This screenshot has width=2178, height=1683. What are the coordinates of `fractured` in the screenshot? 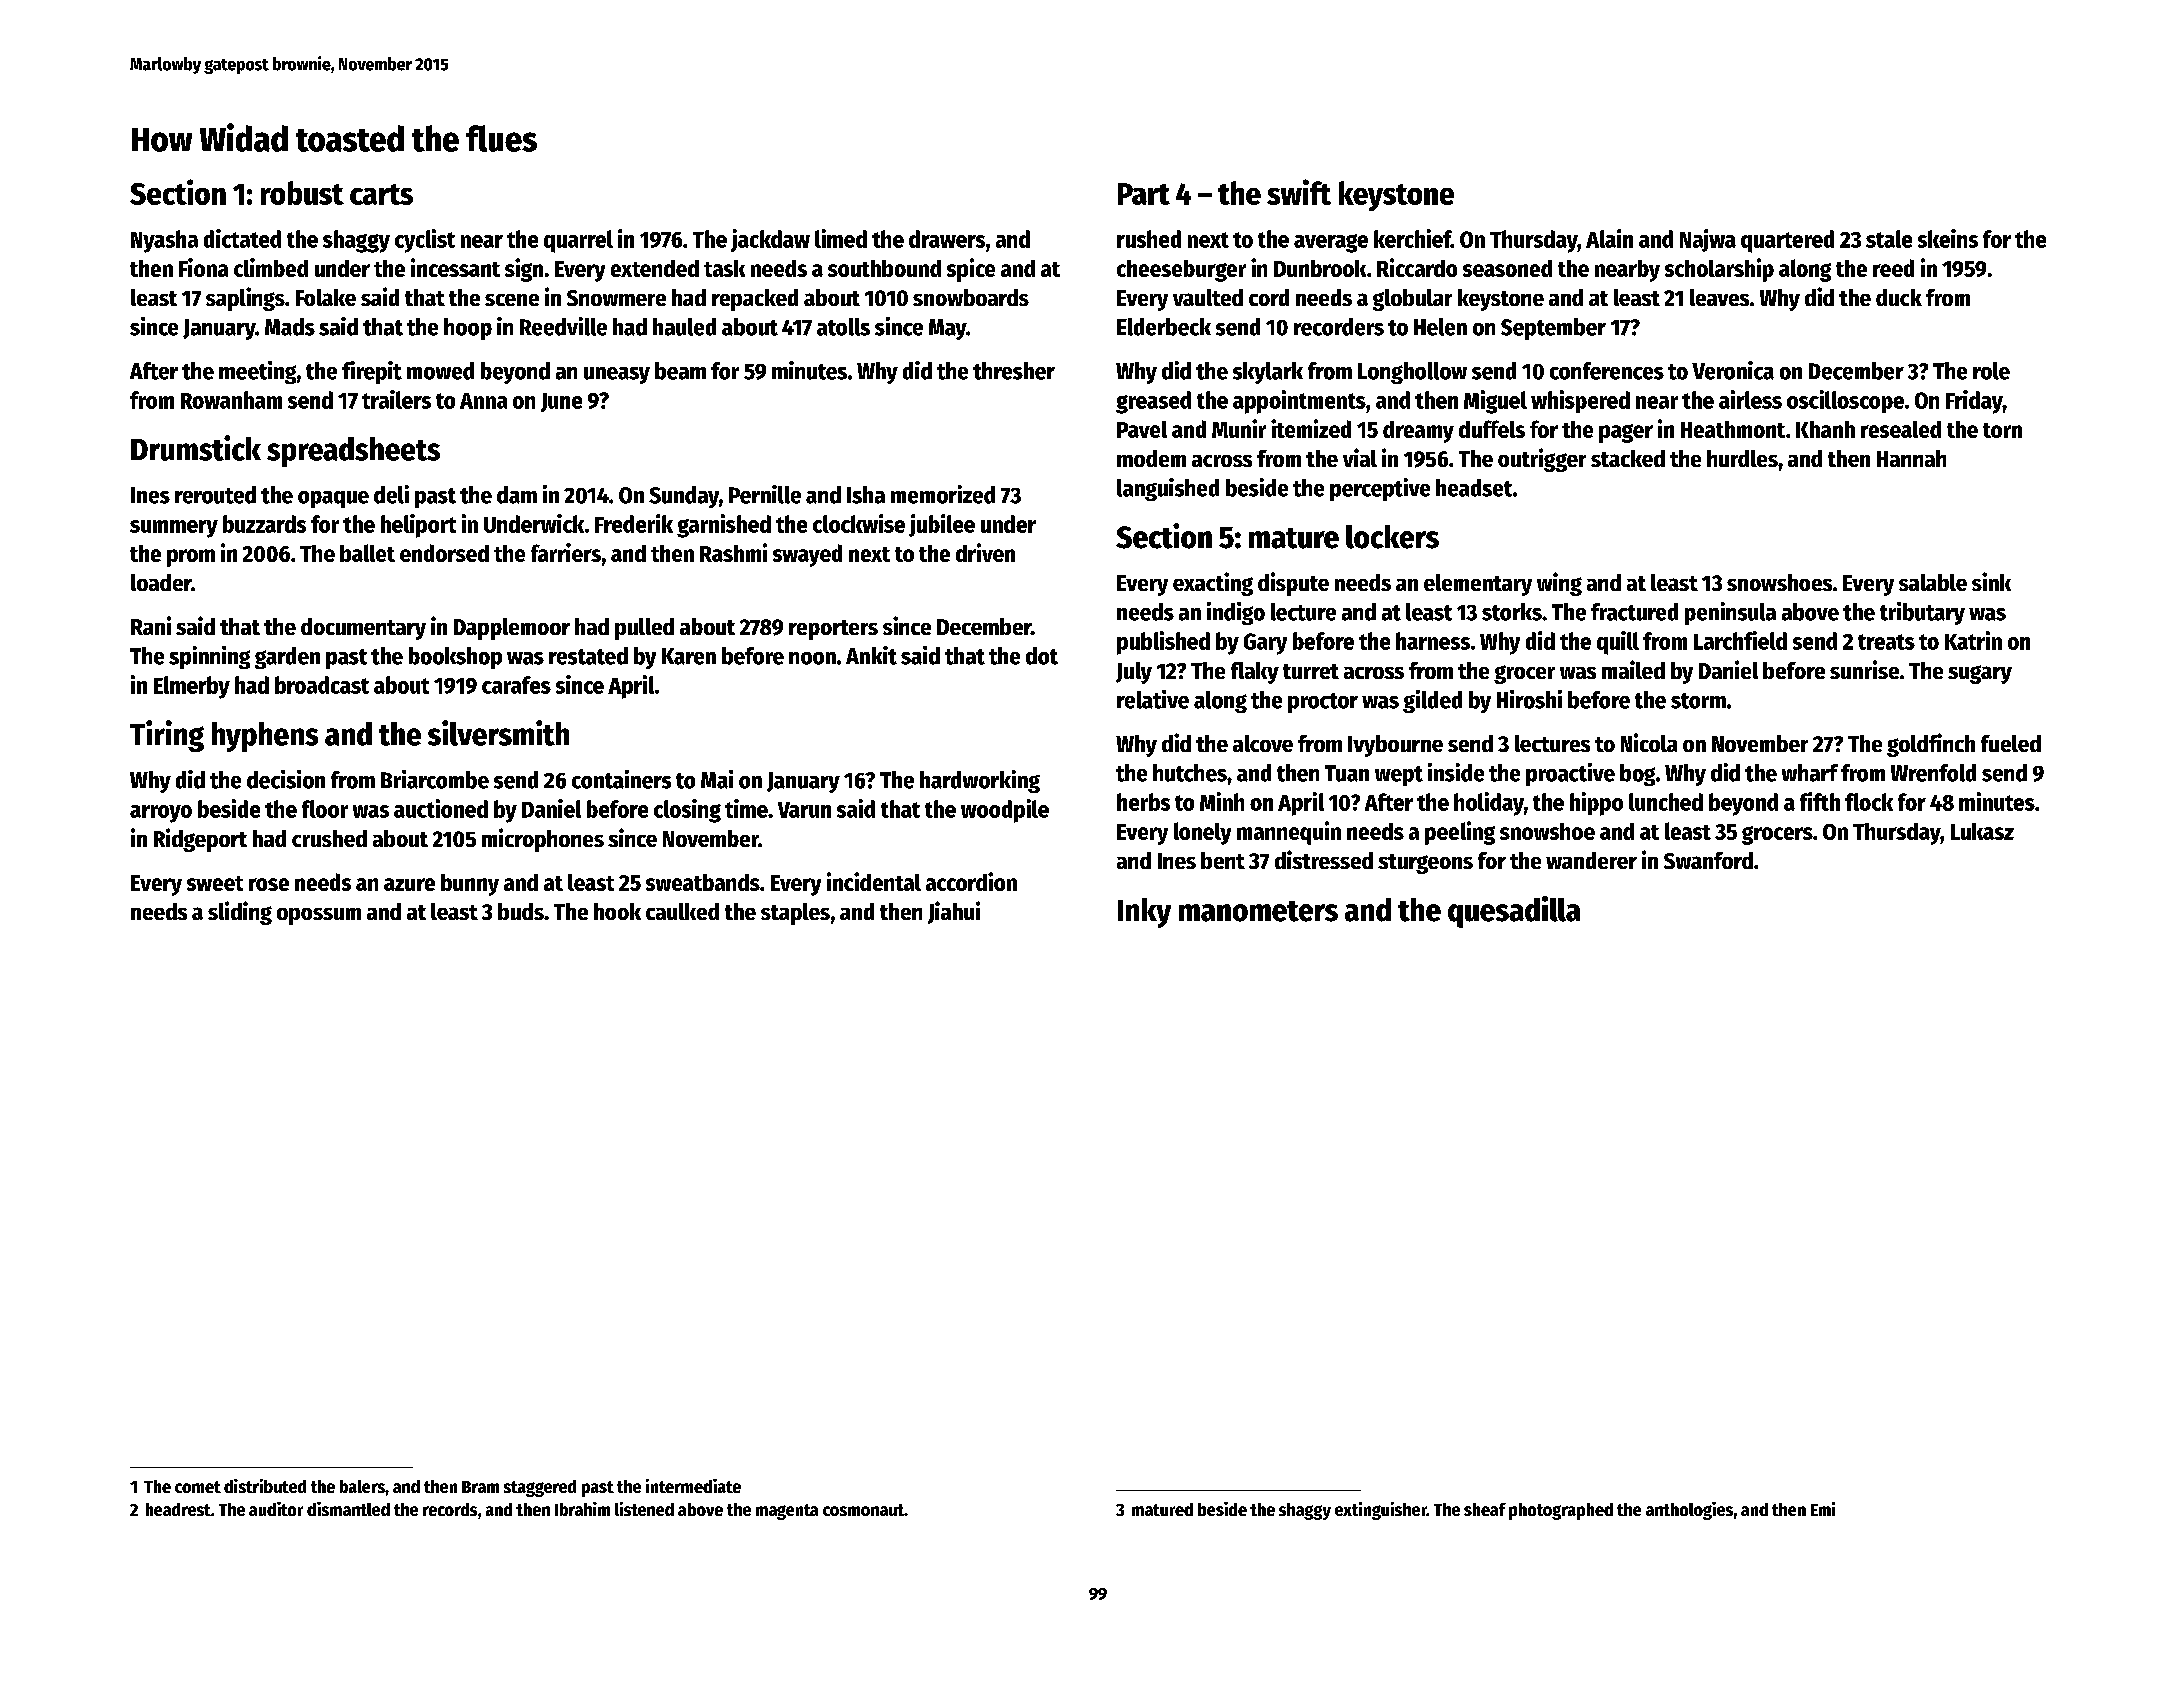 It's located at (1634, 612).
